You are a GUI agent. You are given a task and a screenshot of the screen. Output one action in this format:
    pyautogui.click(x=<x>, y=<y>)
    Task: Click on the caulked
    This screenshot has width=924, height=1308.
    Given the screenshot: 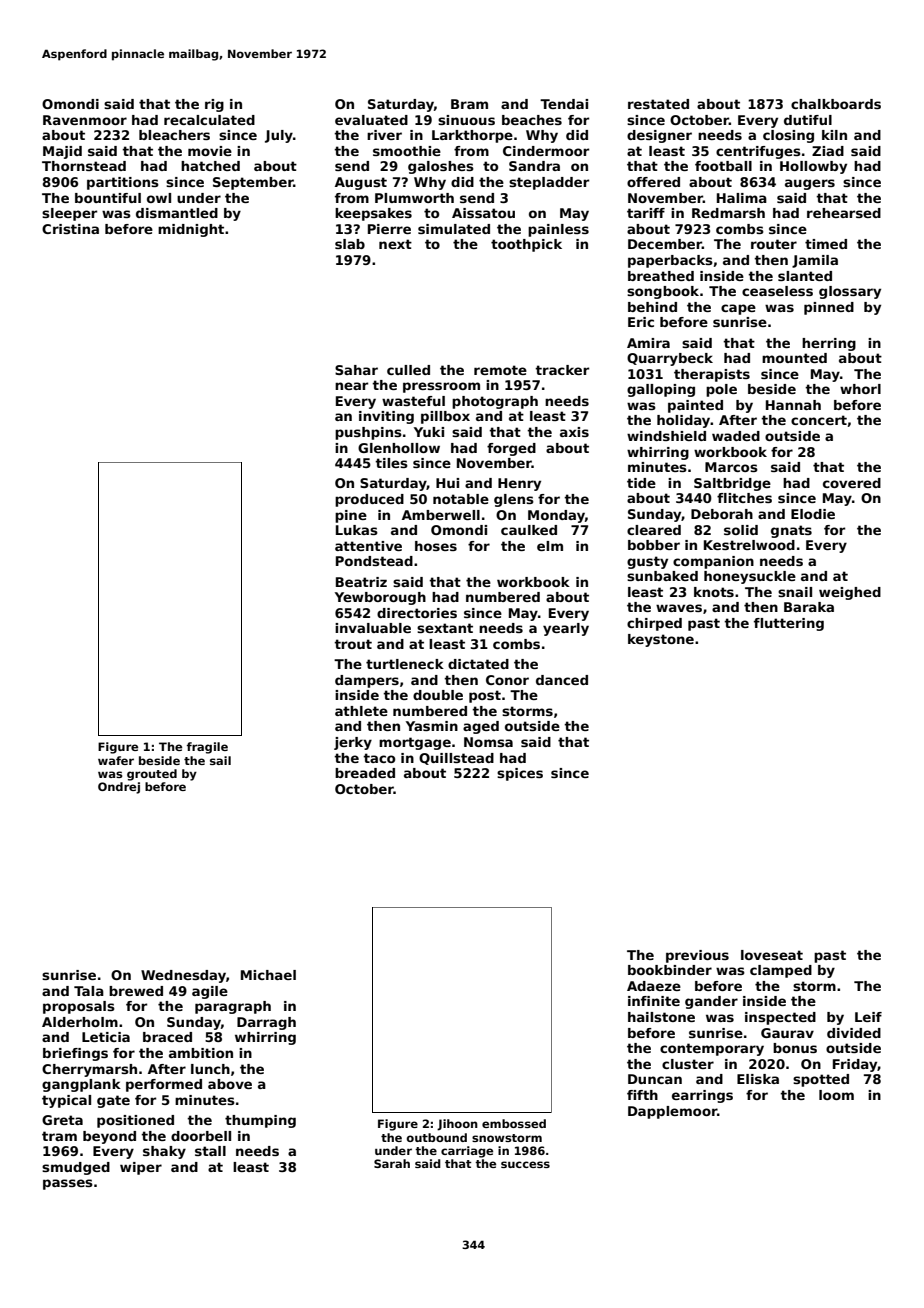 What is the action you would take?
    pyautogui.click(x=529, y=530)
